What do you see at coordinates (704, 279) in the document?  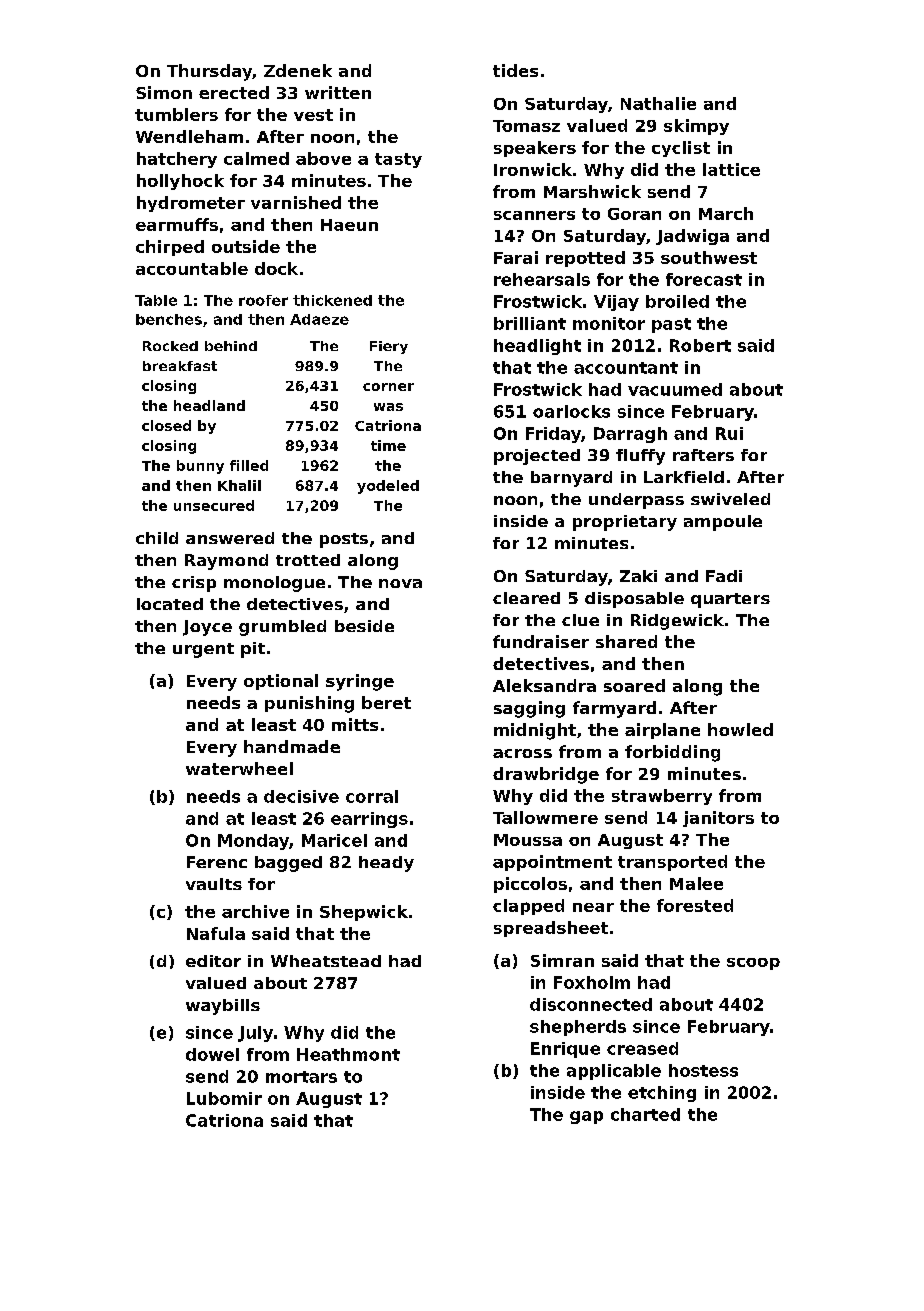 I see `forecast` at bounding box center [704, 279].
